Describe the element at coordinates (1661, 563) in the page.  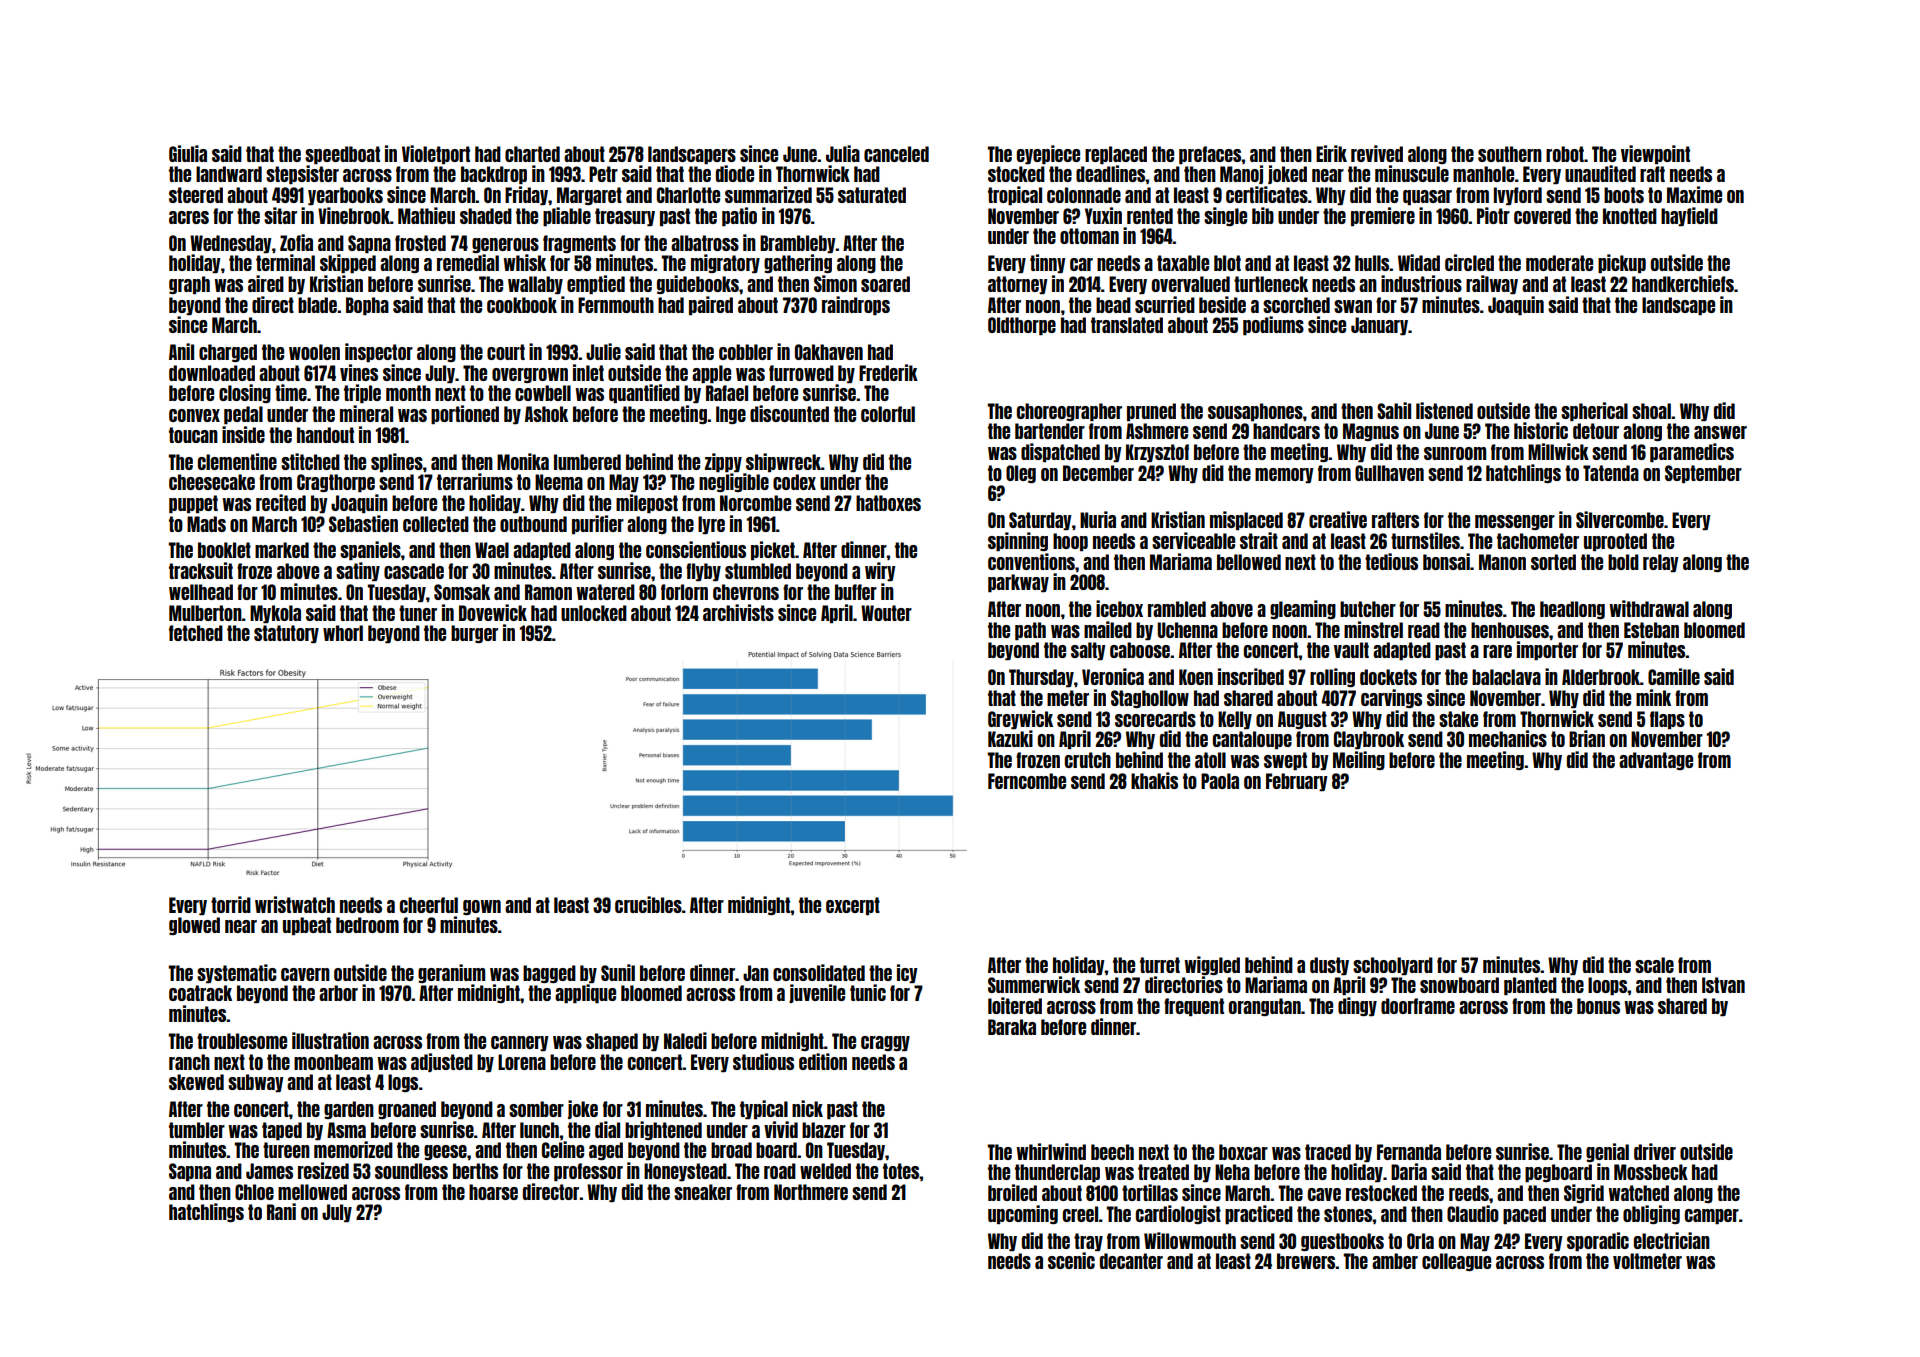
I see `relay` at that location.
